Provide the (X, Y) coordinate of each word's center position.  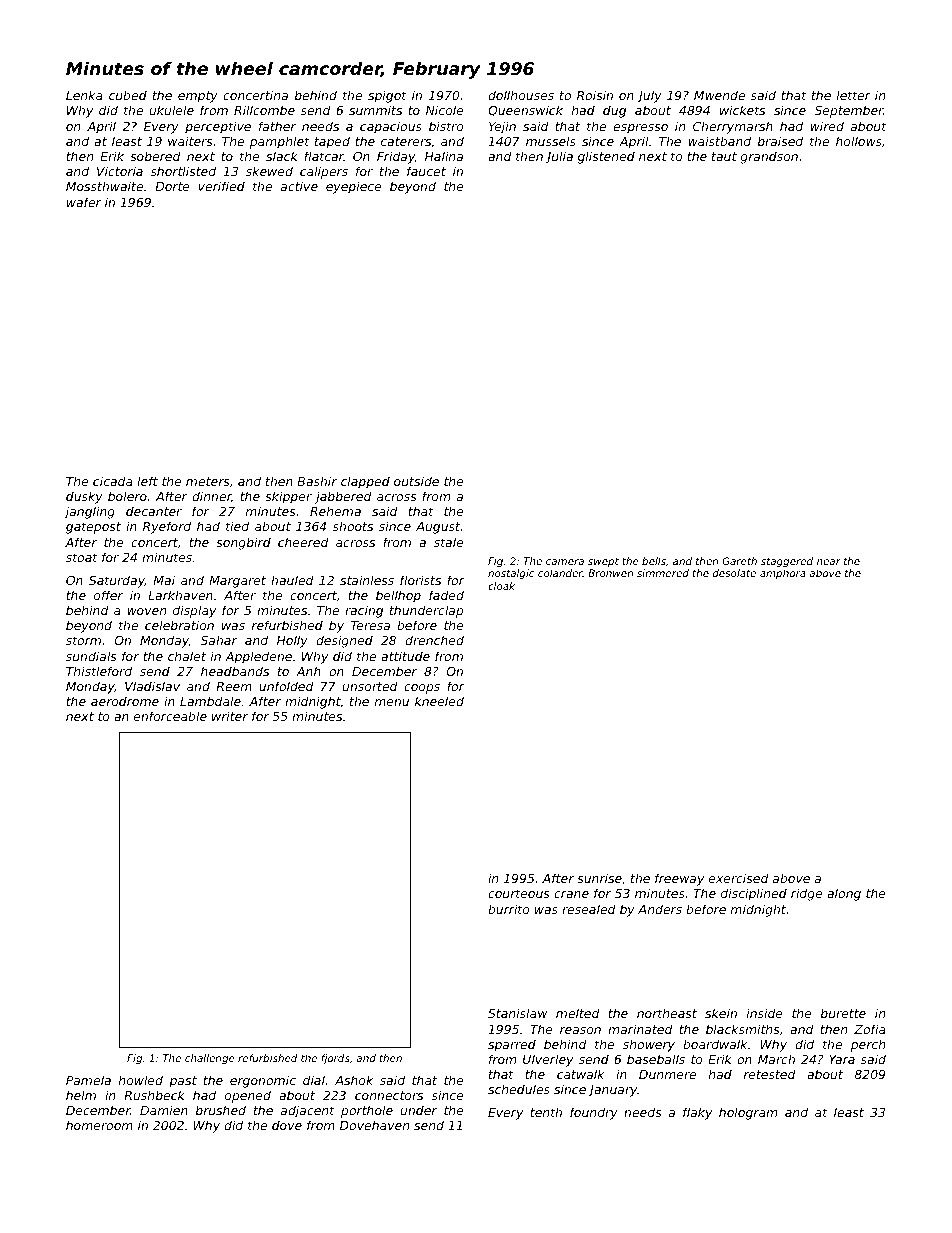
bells (654, 561)
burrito (509, 909)
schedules (519, 1089)
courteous (519, 893)
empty (198, 97)
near (829, 562)
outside (416, 481)
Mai (164, 580)
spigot (387, 96)
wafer (84, 202)
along (844, 894)
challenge (210, 1059)
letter (854, 95)
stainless (367, 580)
